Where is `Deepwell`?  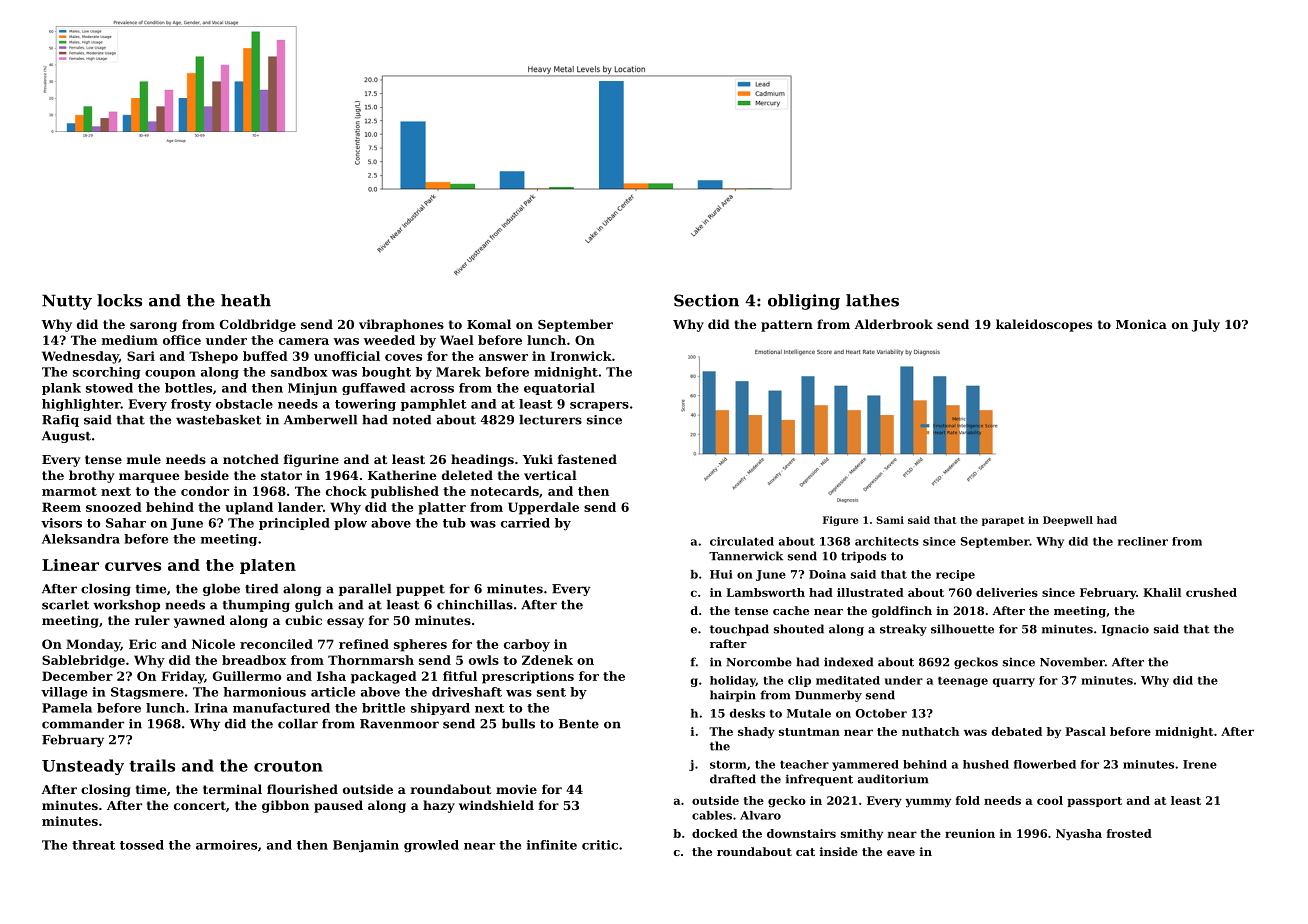 Deepwell is located at coordinates (1068, 521).
